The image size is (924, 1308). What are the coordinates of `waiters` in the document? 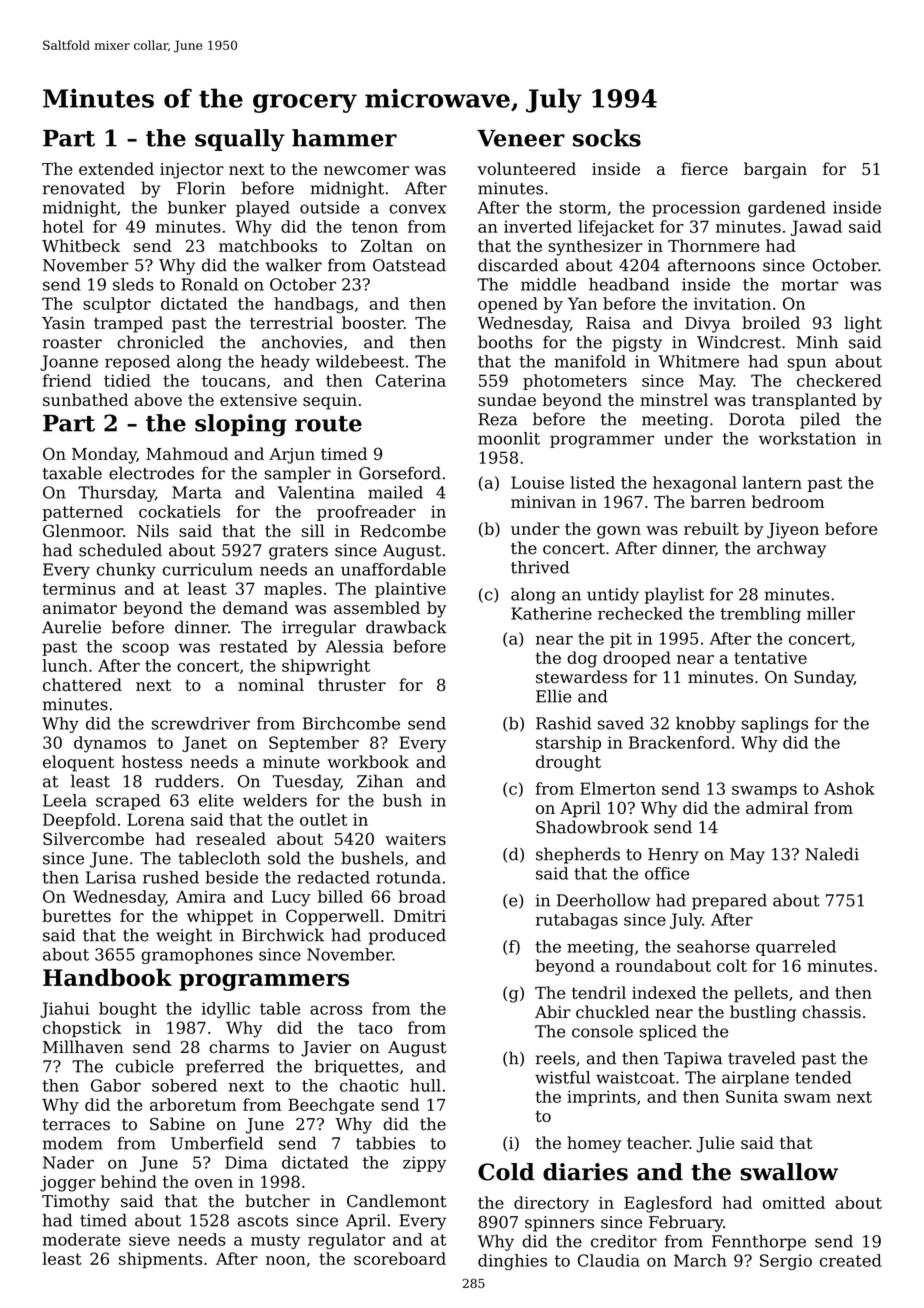 It's located at (415, 839).
